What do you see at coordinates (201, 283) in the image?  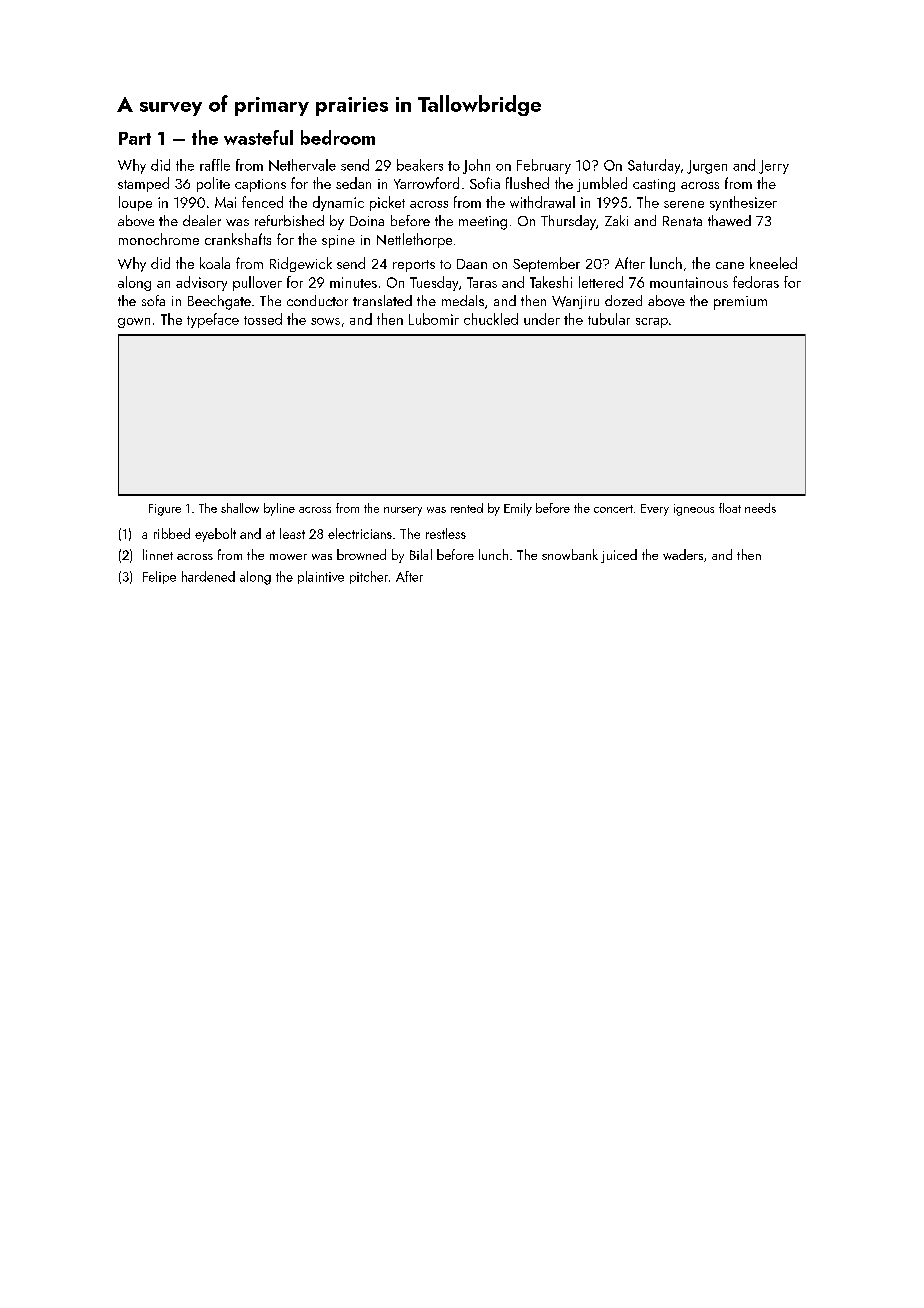 I see `advisory` at bounding box center [201, 283].
